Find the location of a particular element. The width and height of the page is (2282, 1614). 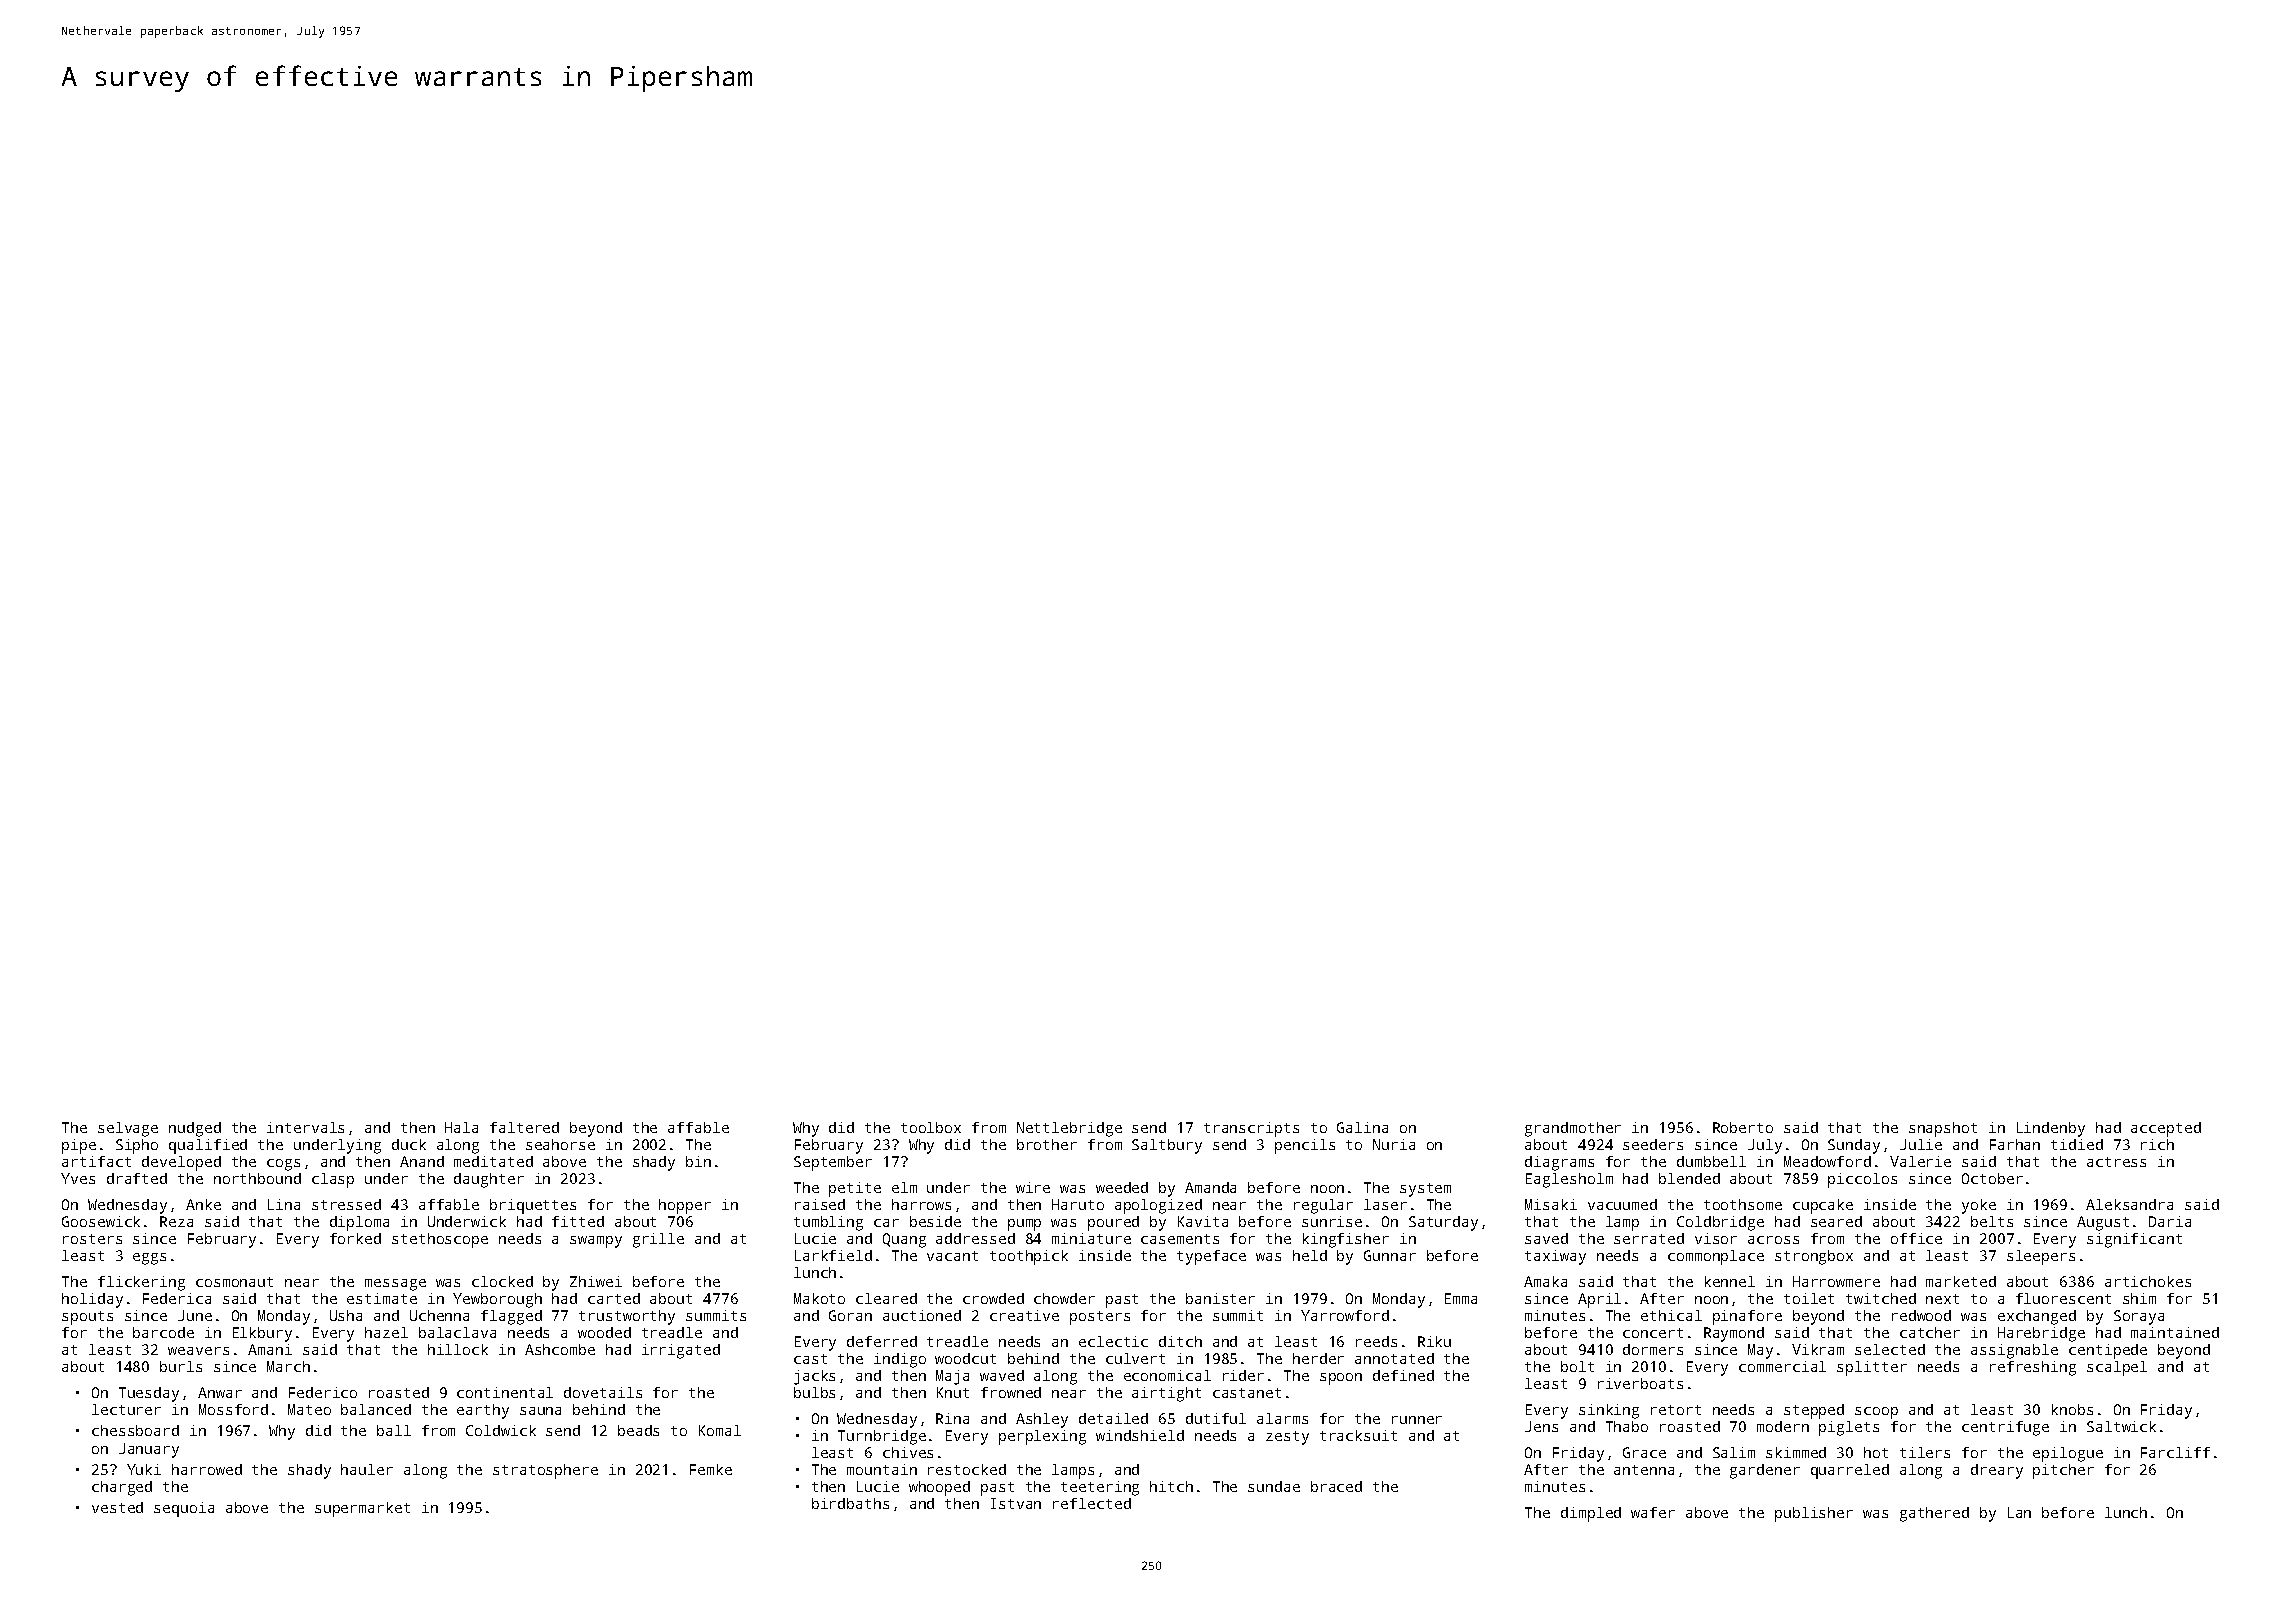

auctioned is located at coordinates (922, 1315).
